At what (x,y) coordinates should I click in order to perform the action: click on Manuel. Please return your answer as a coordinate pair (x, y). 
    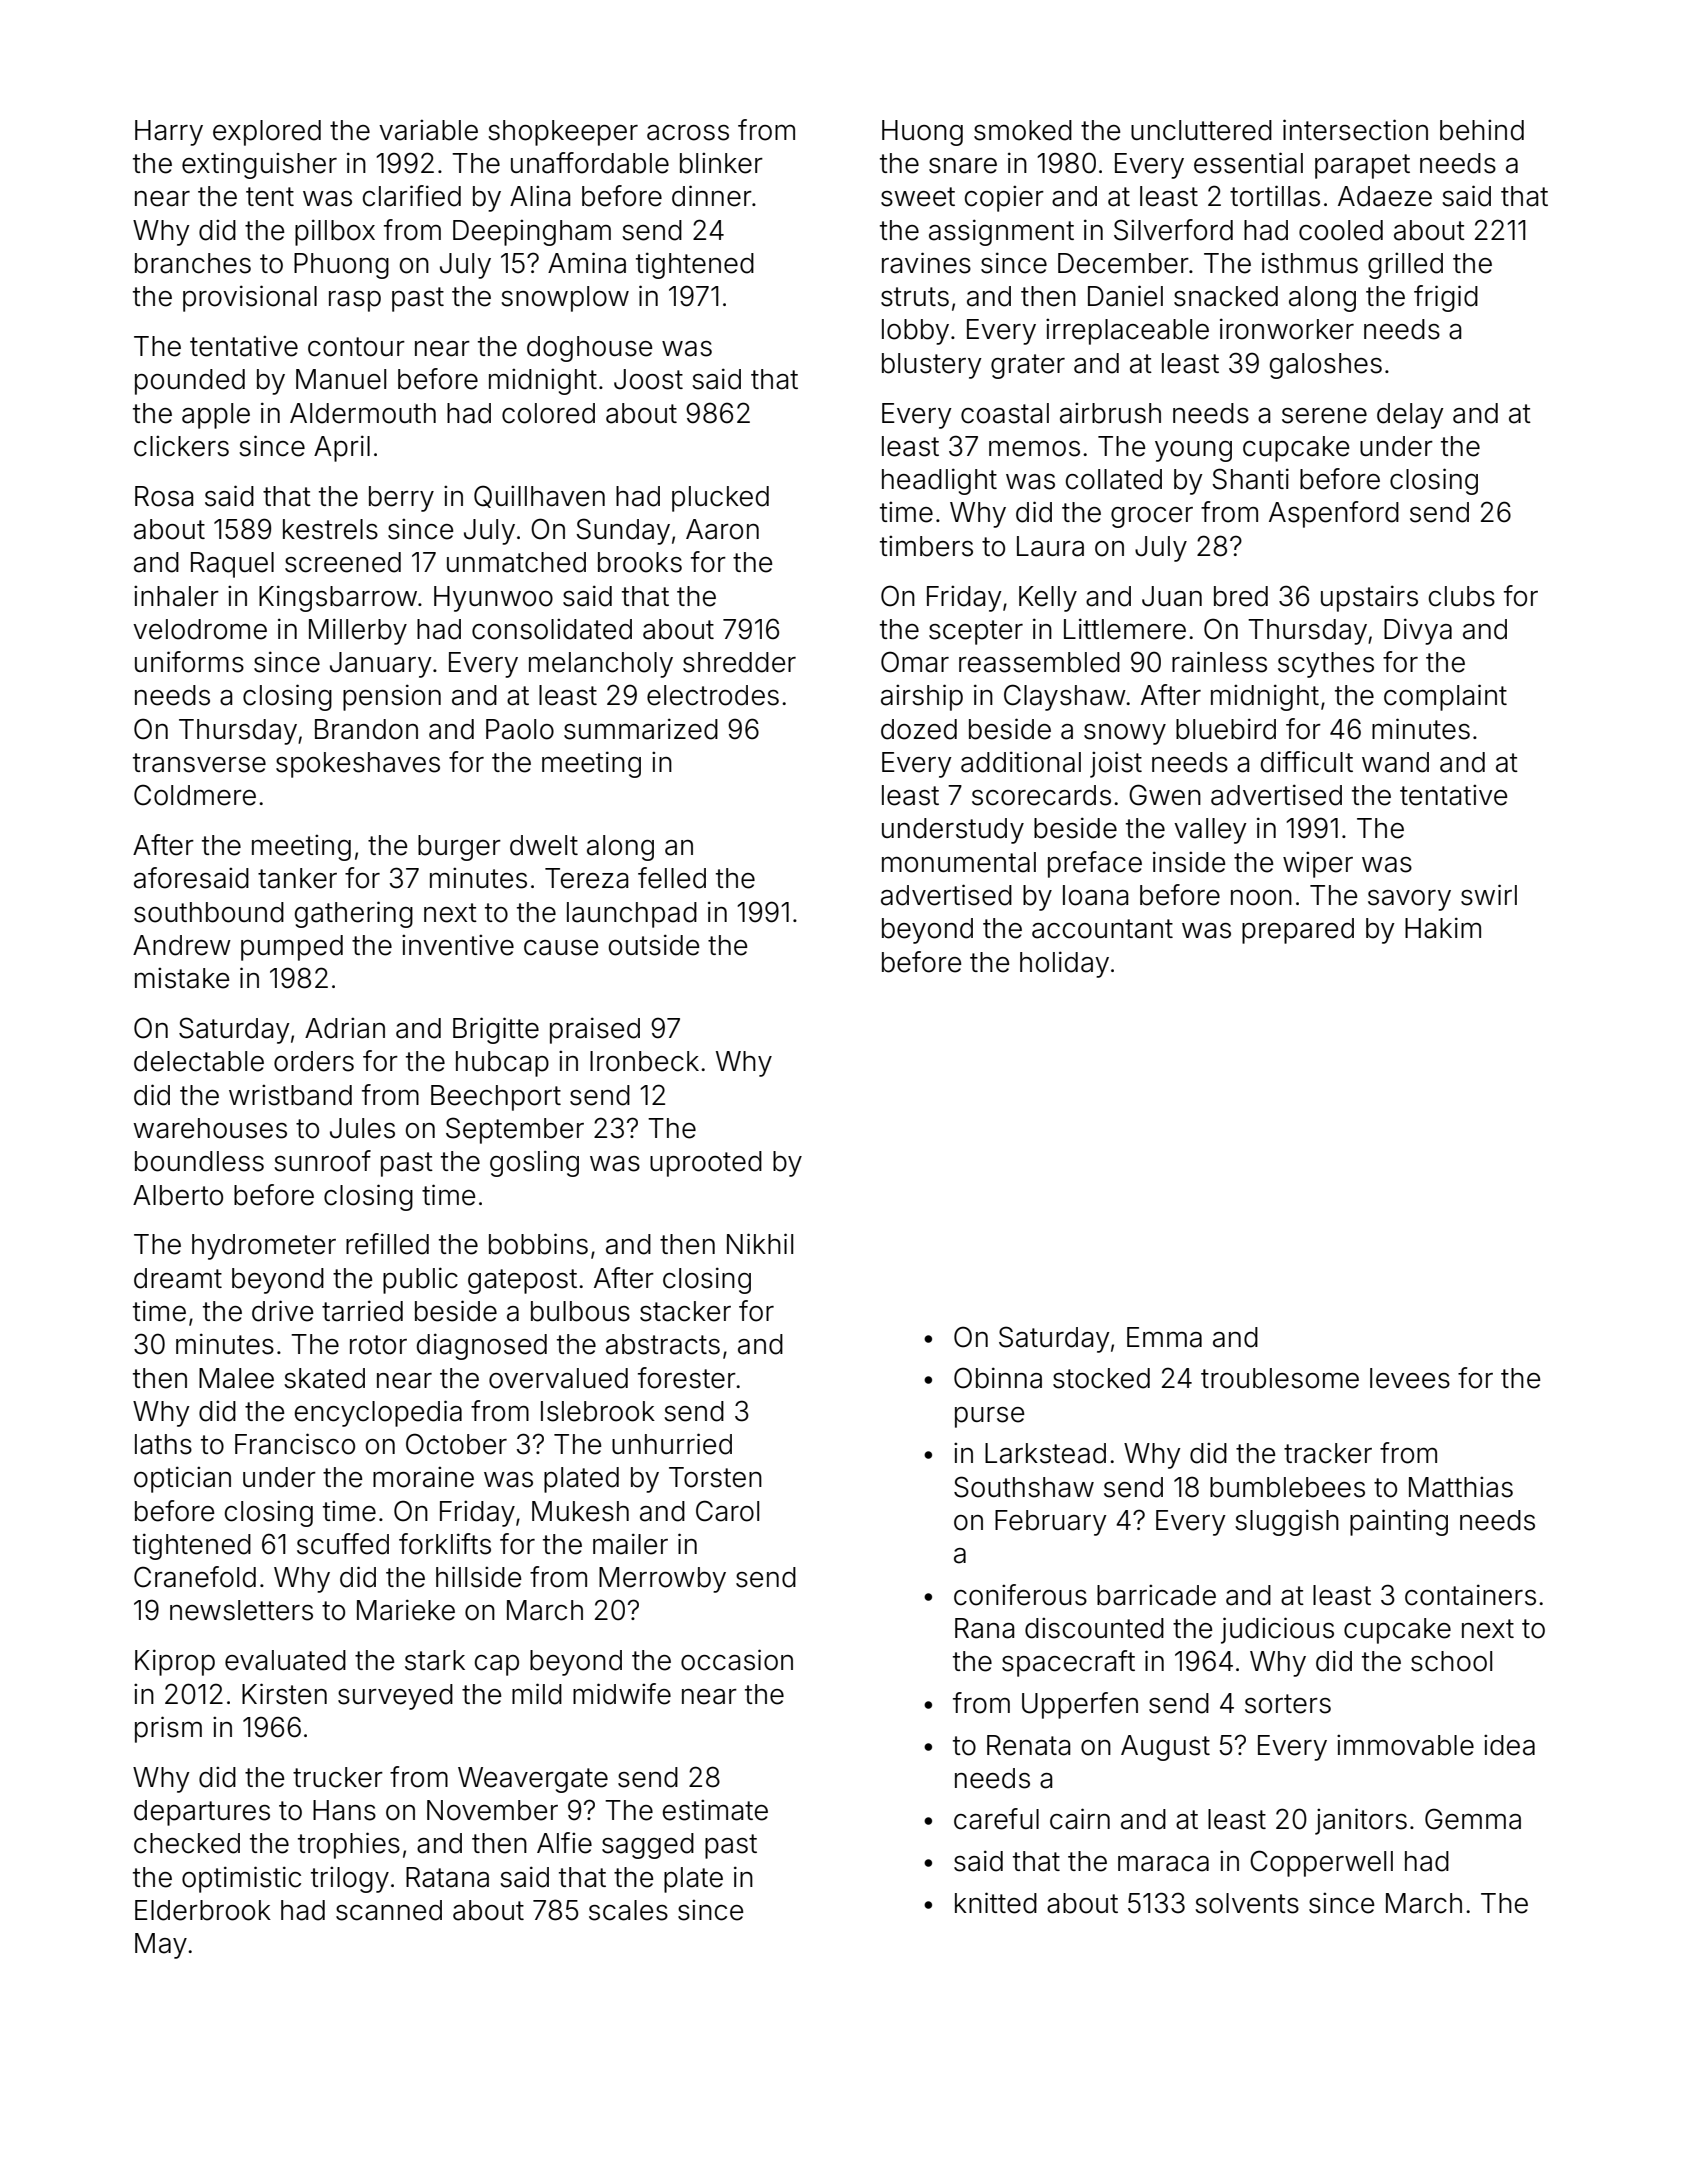
    Looking at the image, I should click on (341, 379).
